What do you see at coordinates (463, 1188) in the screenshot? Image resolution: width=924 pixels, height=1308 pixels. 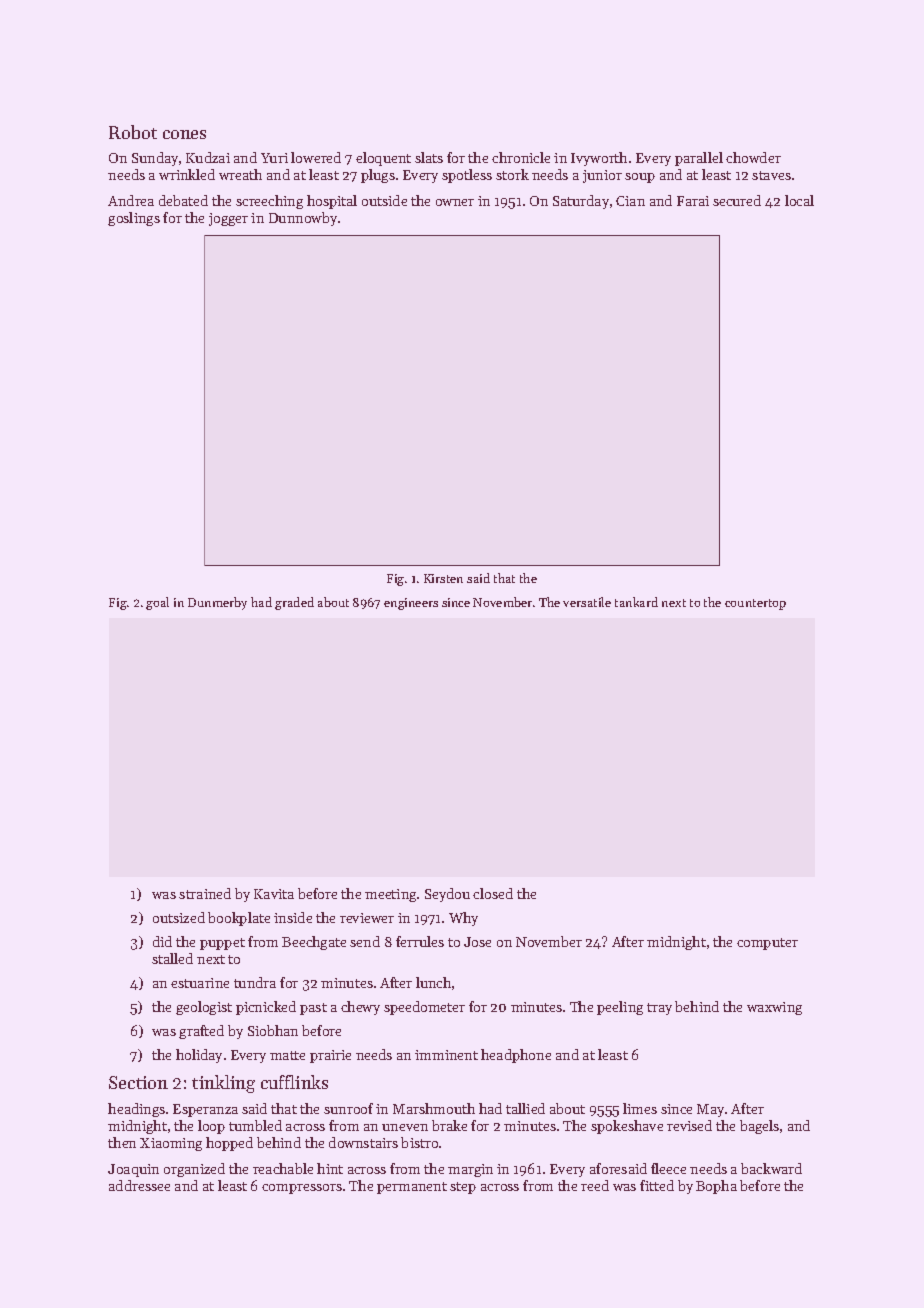 I see `step` at bounding box center [463, 1188].
